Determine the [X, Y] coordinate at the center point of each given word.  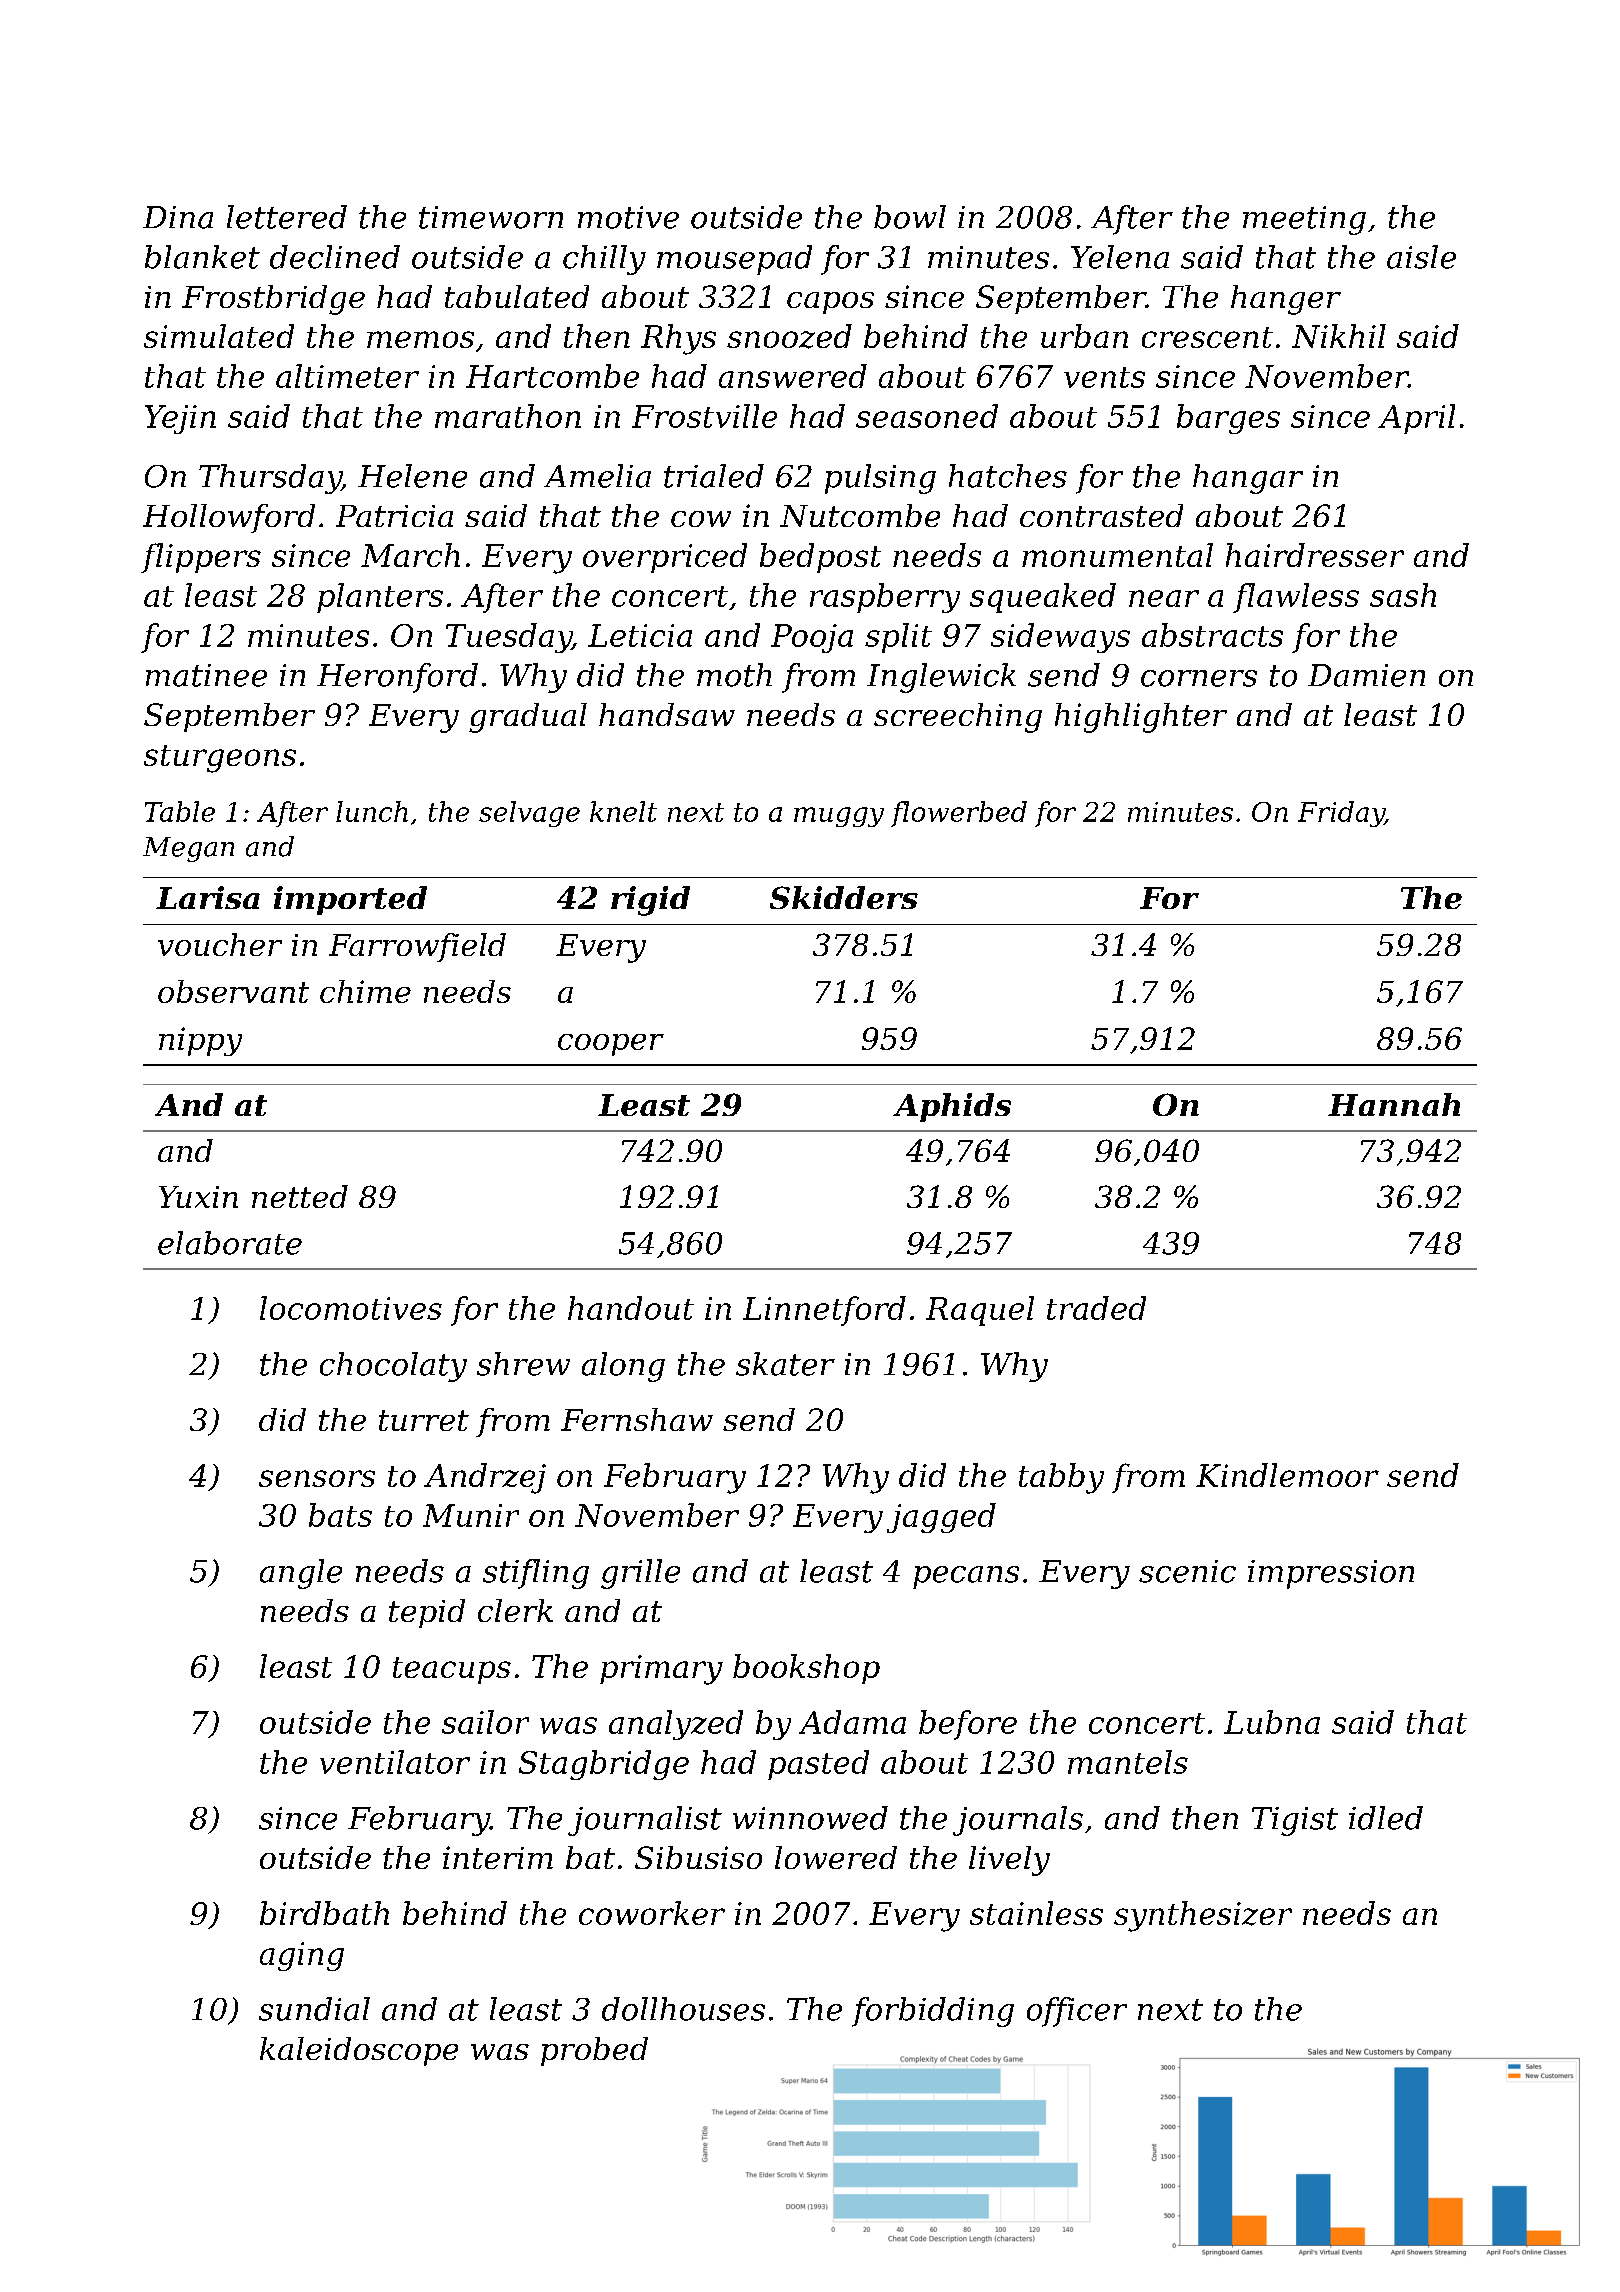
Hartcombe [552, 376]
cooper [611, 1045]
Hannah [1394, 1104]
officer [1077, 2012]
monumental [1117, 555]
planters [380, 598]
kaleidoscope [359, 2051]
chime [365, 991]
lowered [836, 1857]
